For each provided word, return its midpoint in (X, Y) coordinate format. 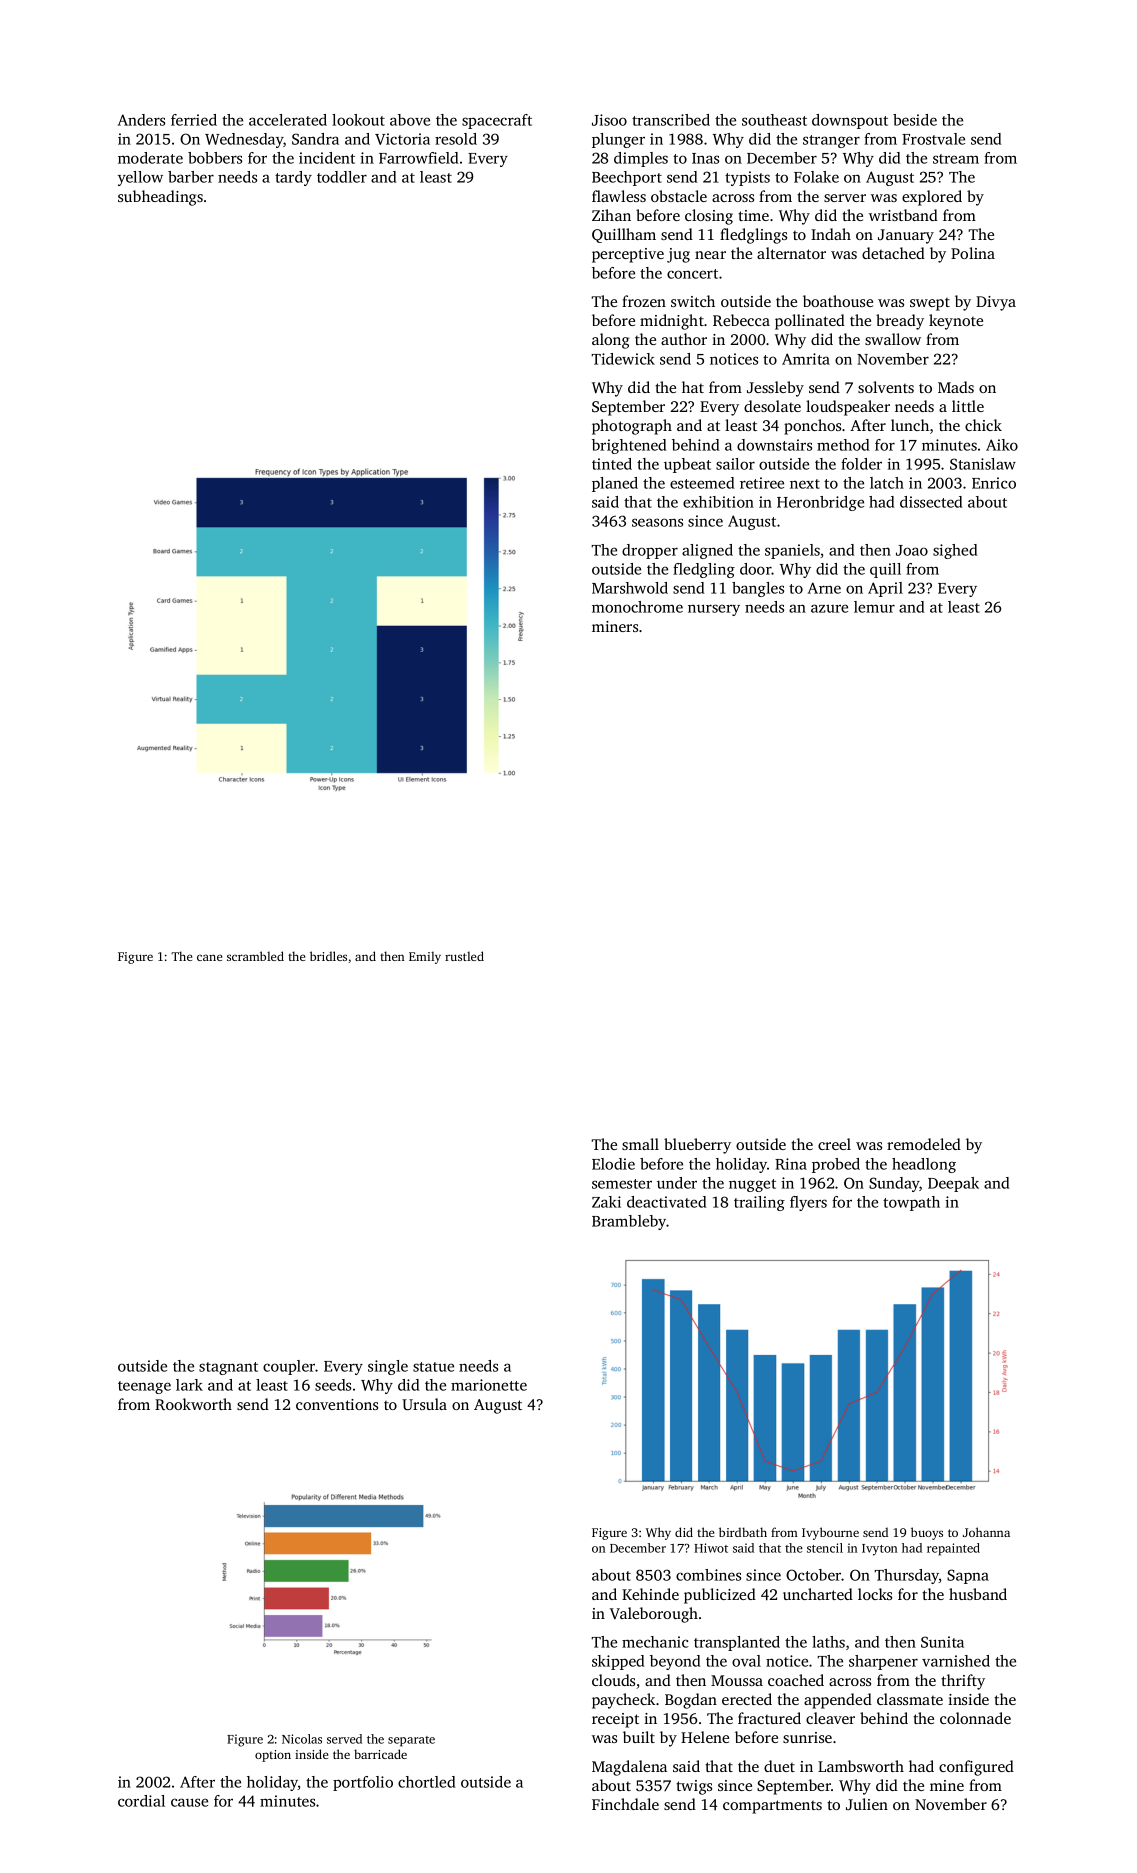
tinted (612, 464)
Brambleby (629, 1222)
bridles (328, 956)
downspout (850, 121)
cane (209, 957)
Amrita (806, 359)
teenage (144, 1387)
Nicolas (302, 1739)
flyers (808, 1203)
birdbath (743, 1532)
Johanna (986, 1532)
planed (615, 484)
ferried (194, 120)
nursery (714, 610)
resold (456, 139)
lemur (874, 607)
